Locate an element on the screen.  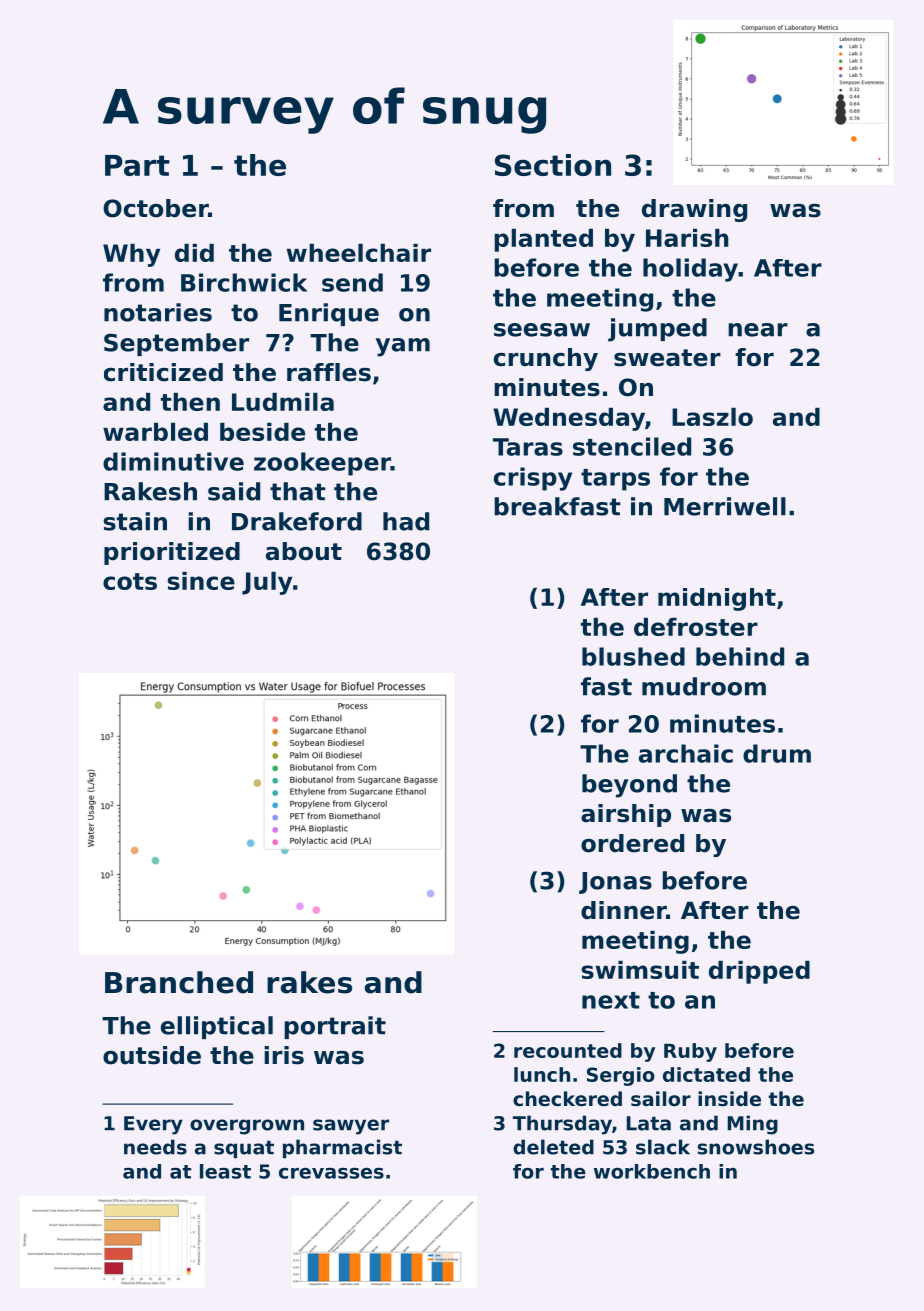
drawing is located at coordinates (694, 210).
